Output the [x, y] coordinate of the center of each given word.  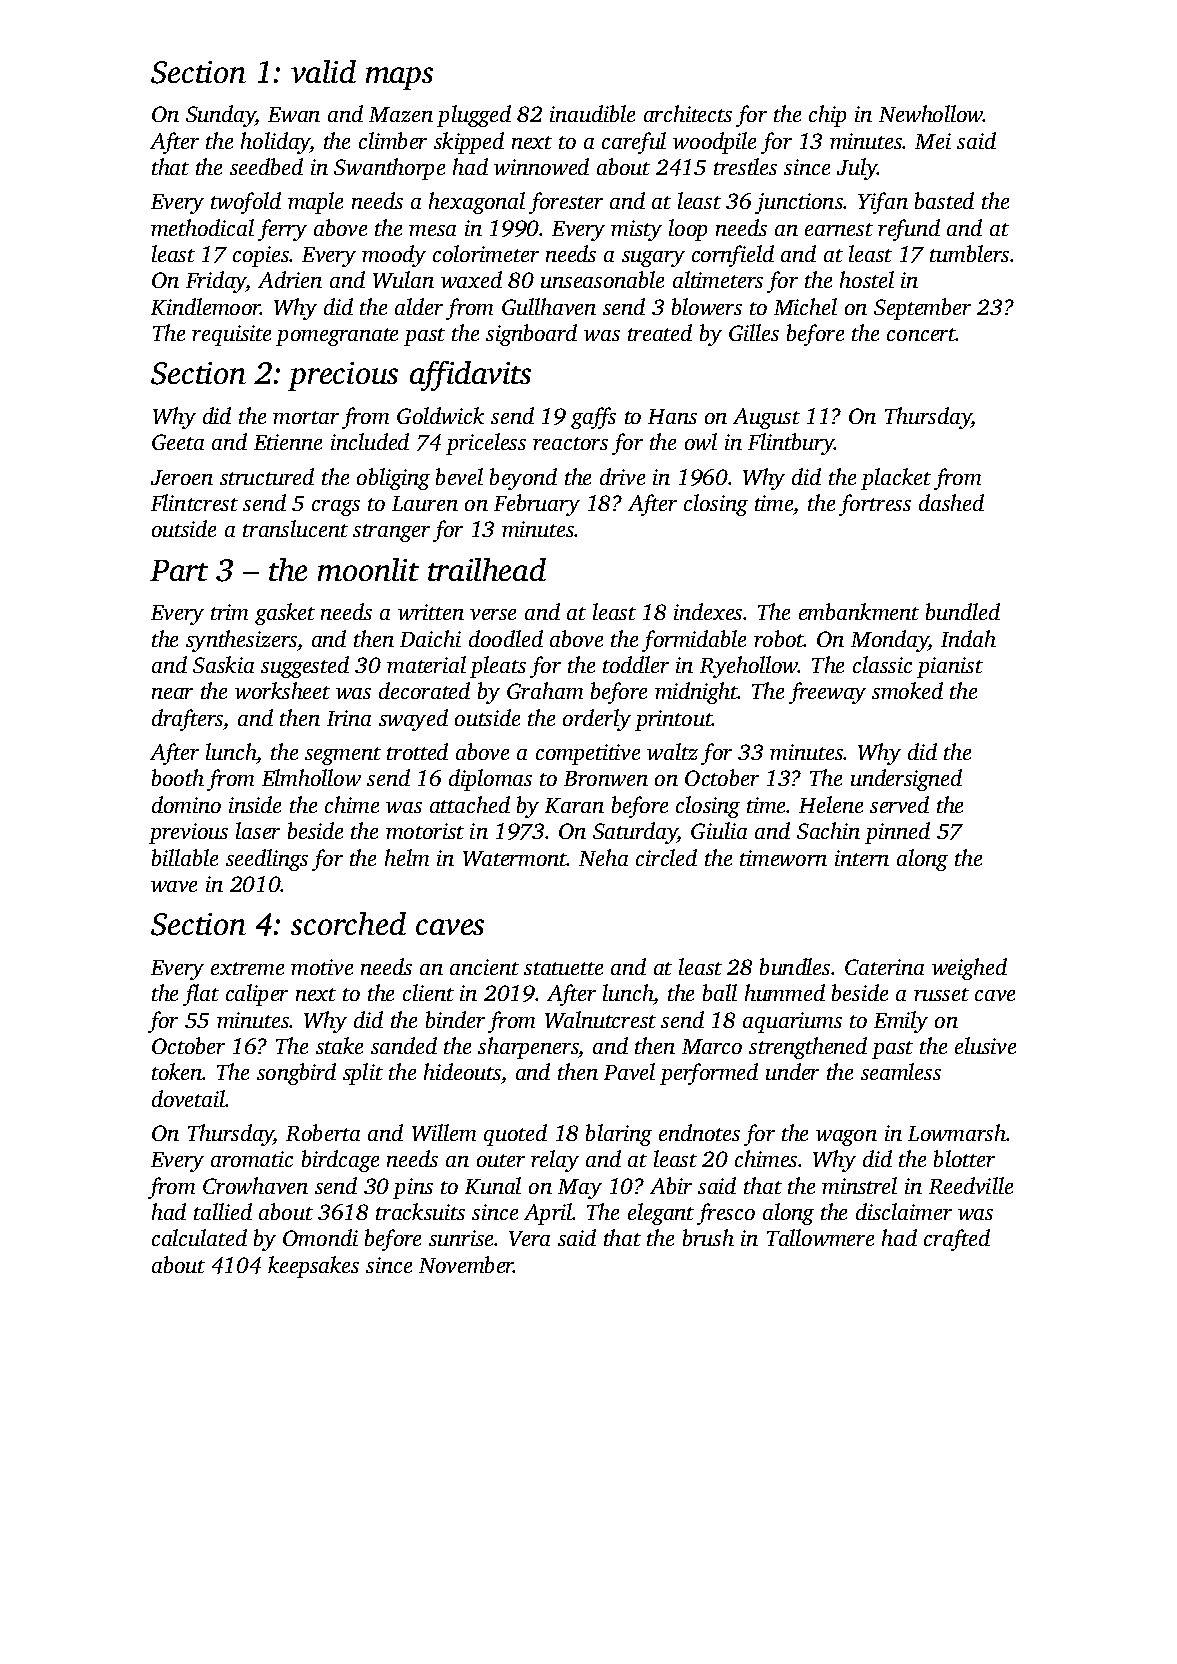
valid [323, 71]
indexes [708, 611]
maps [399, 78]
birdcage [340, 1161]
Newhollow [931, 113]
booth [178, 777]
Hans [672, 416]
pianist [950, 667]
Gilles [754, 332]
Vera [529, 1238]
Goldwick [440, 415]
